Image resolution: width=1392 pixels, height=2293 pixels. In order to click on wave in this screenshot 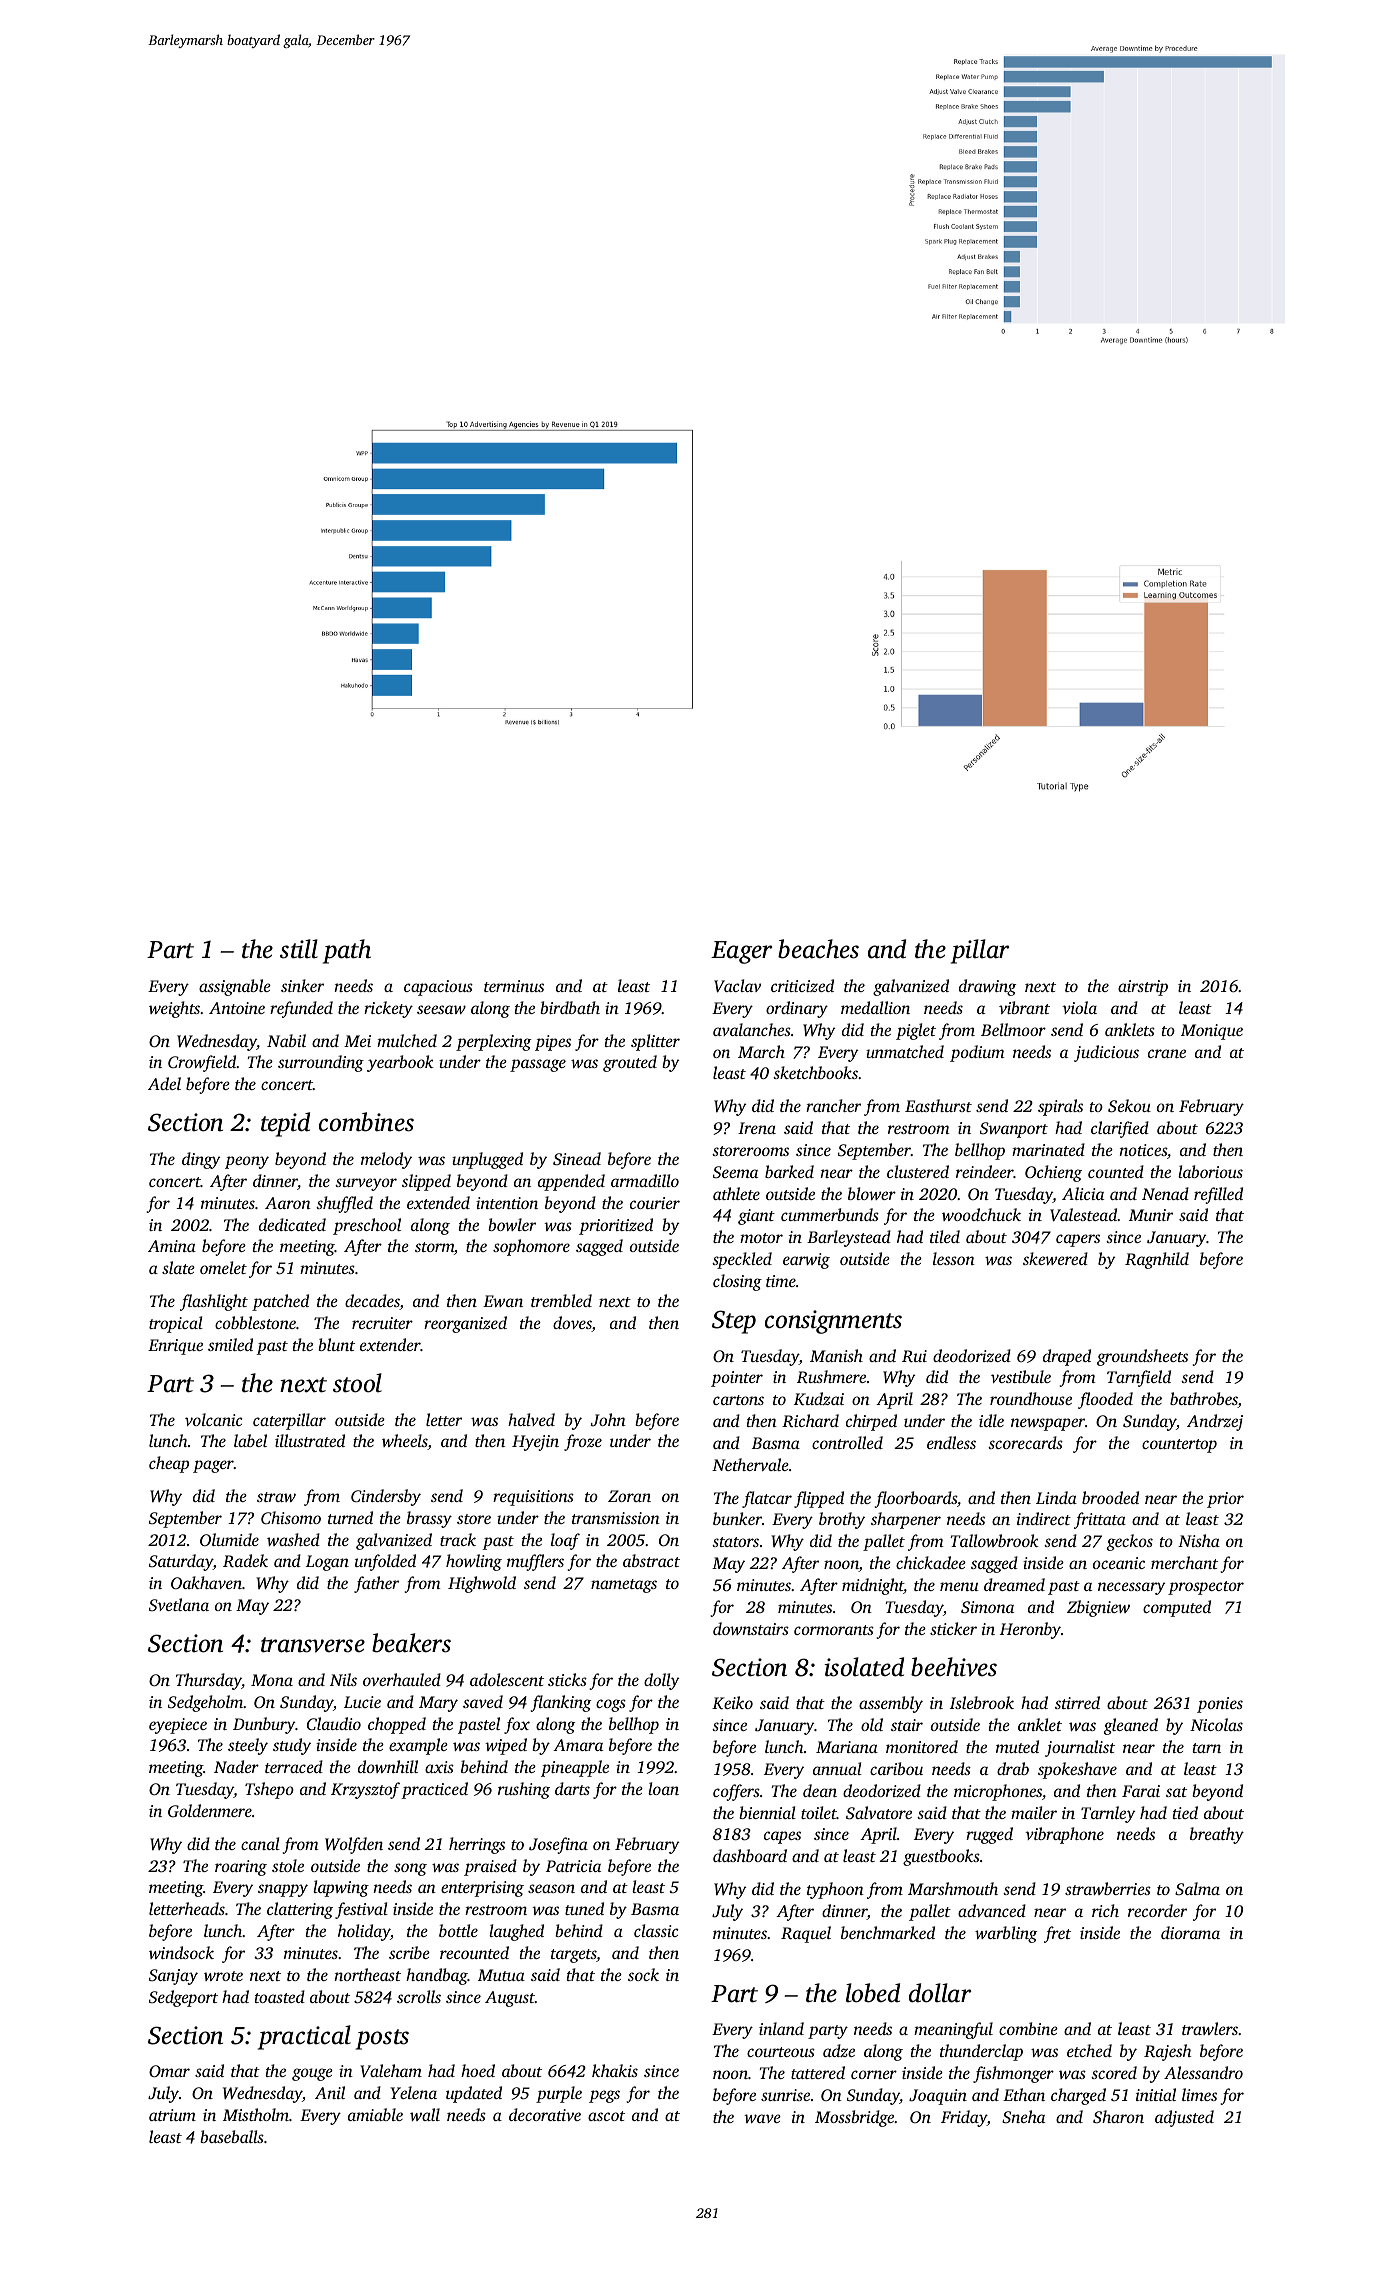, I will do `click(762, 2118)`.
